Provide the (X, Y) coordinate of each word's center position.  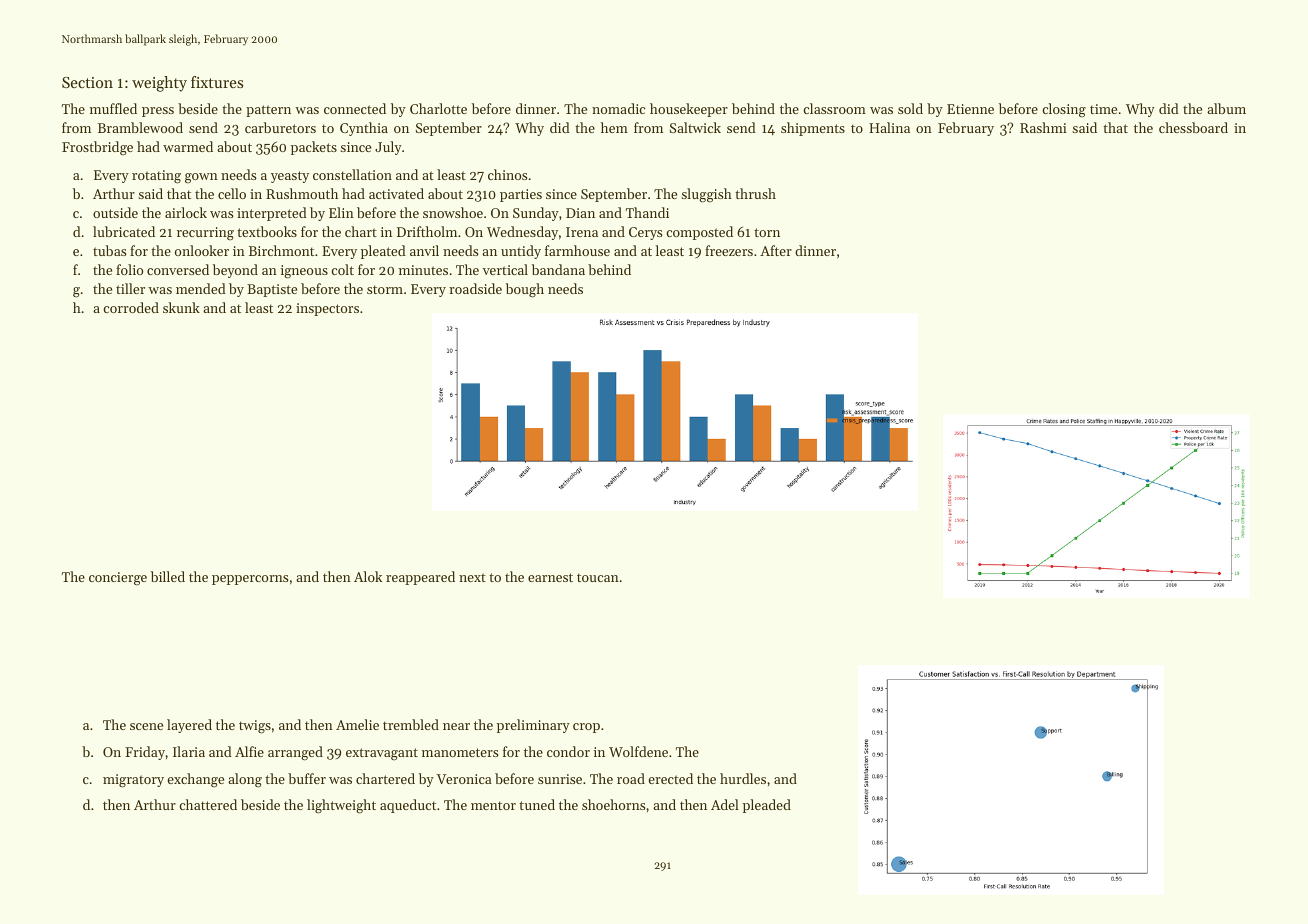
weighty (159, 84)
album (1226, 108)
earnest (550, 577)
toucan (598, 577)
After (776, 250)
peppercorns (250, 580)
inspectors (327, 309)
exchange (195, 780)
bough (525, 290)
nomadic (618, 108)
